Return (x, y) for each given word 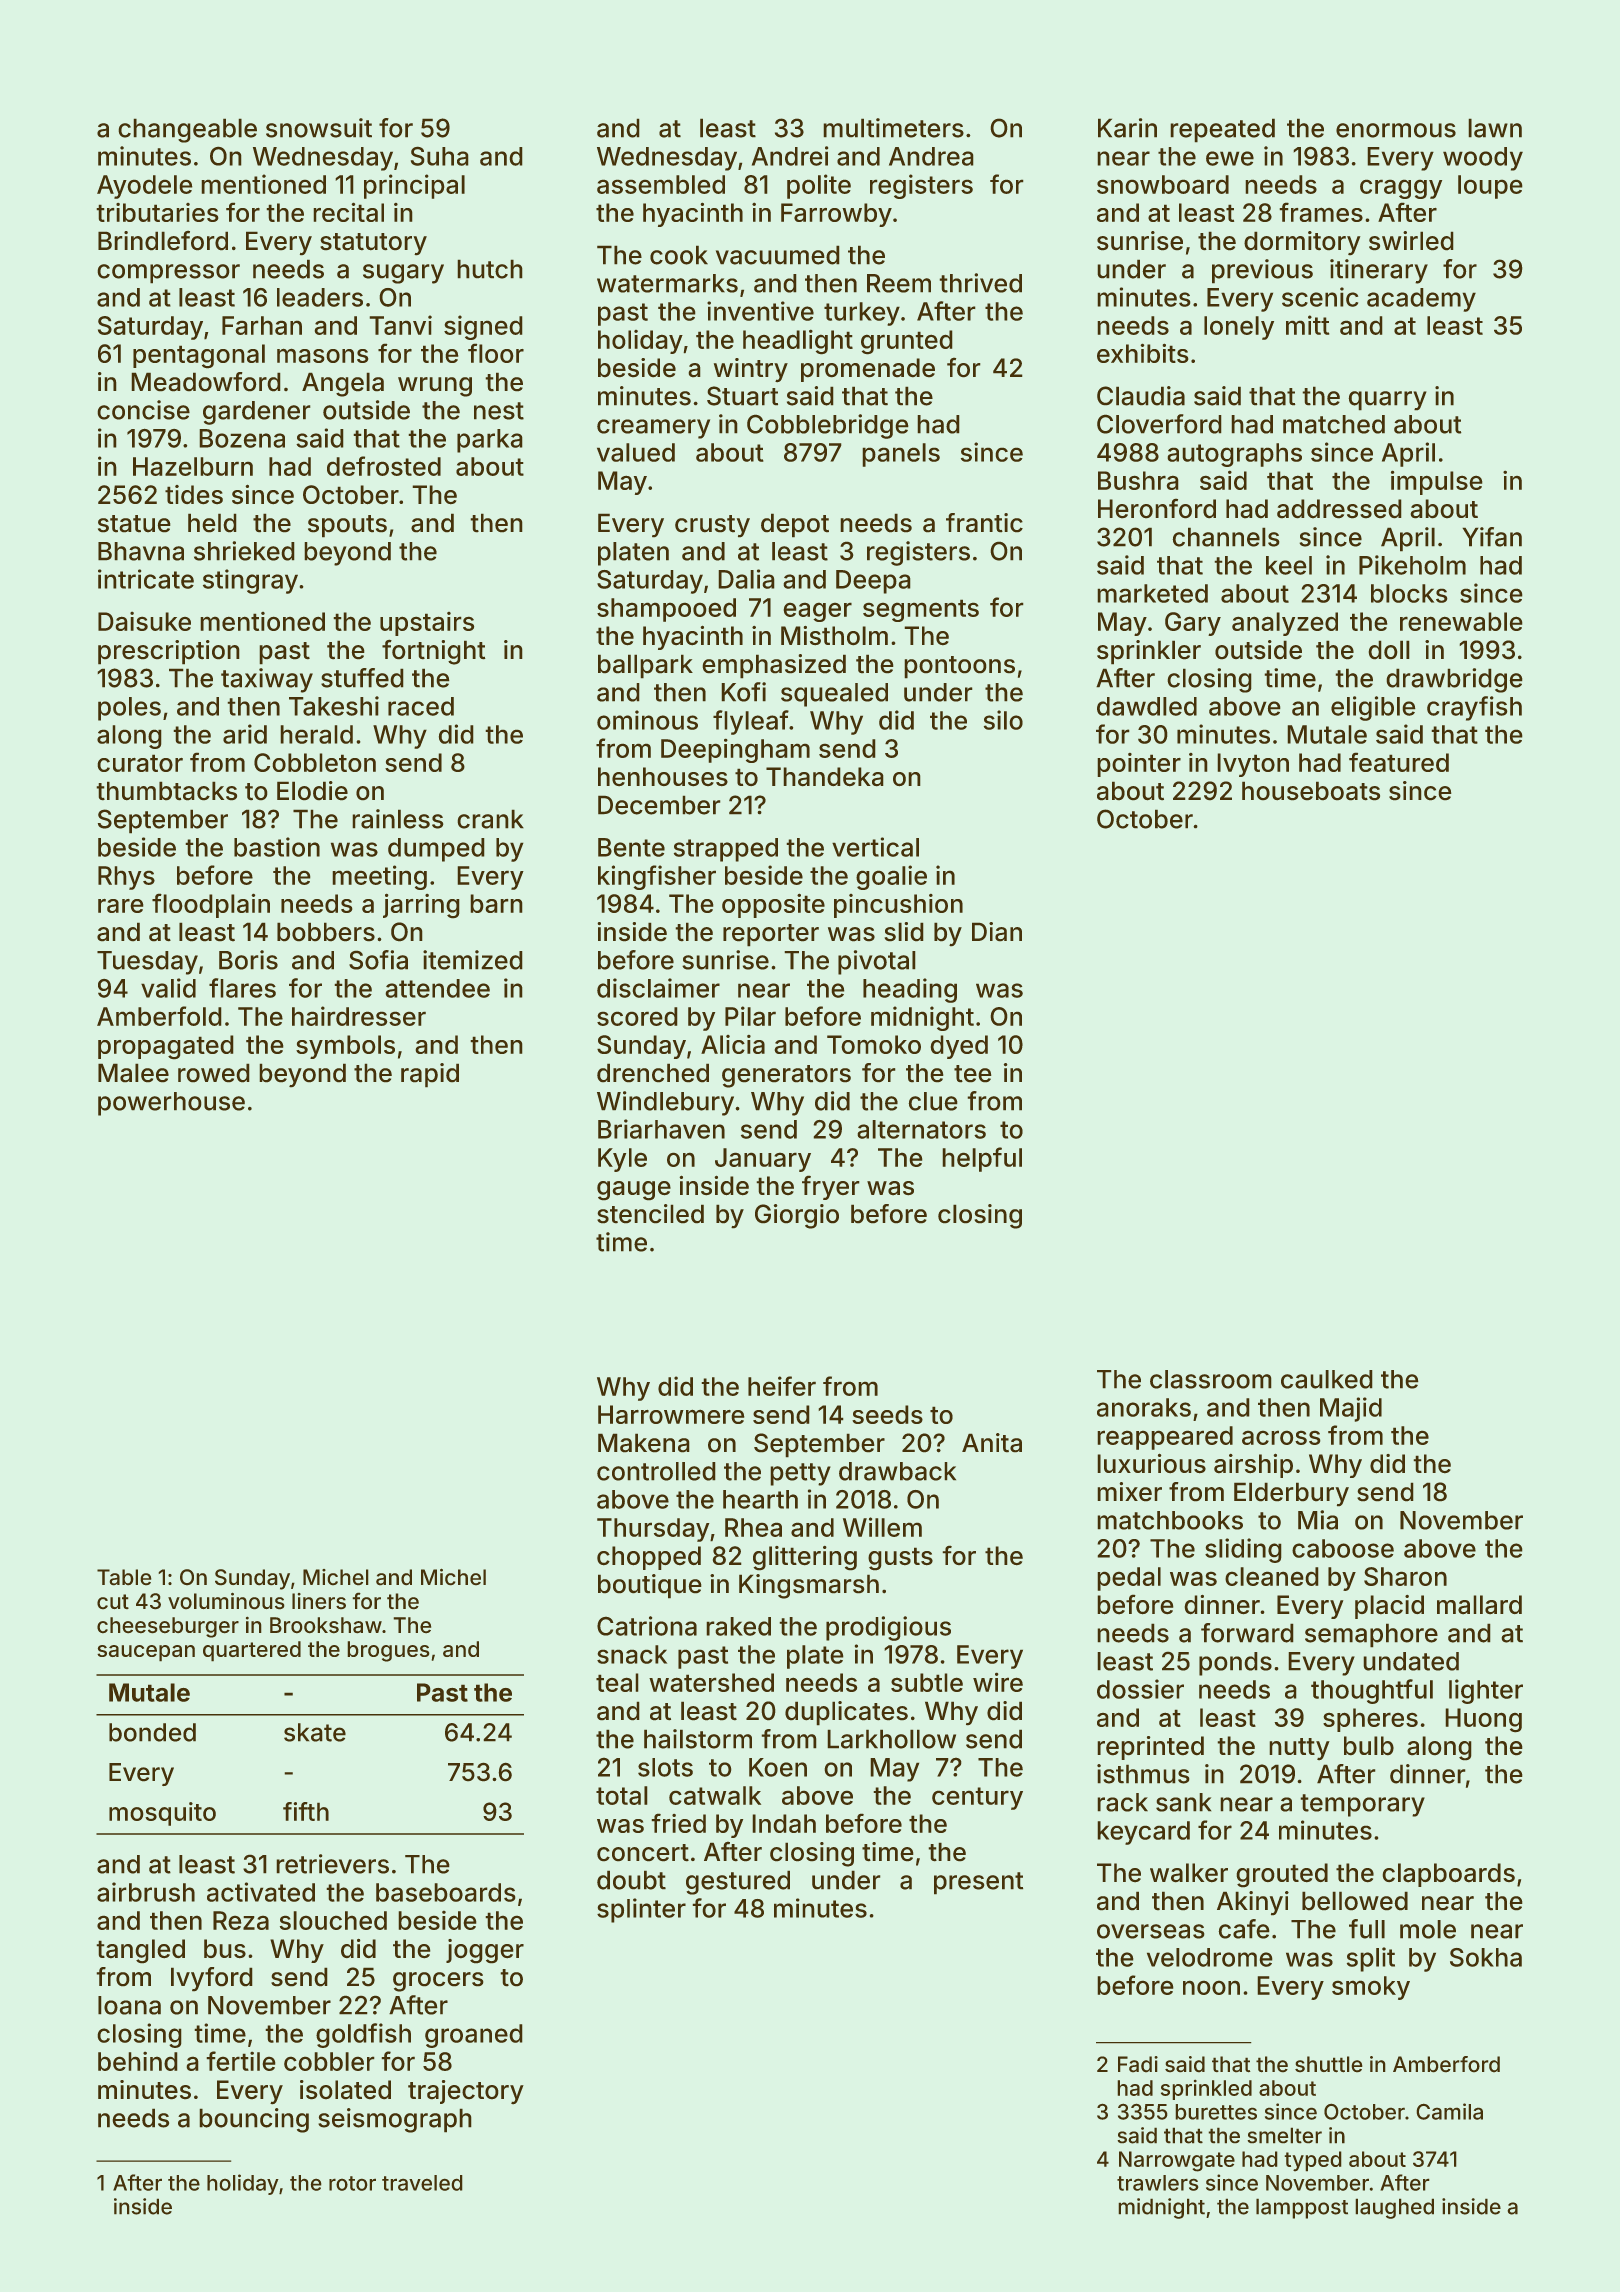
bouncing (254, 2120)
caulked (1326, 1379)
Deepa (873, 582)
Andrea (931, 156)
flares (242, 988)
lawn (1495, 128)
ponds (1235, 1664)
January (763, 1160)
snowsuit (319, 128)
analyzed (1285, 624)
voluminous (226, 1601)
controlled (656, 1471)
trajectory (466, 2092)
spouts (347, 526)
